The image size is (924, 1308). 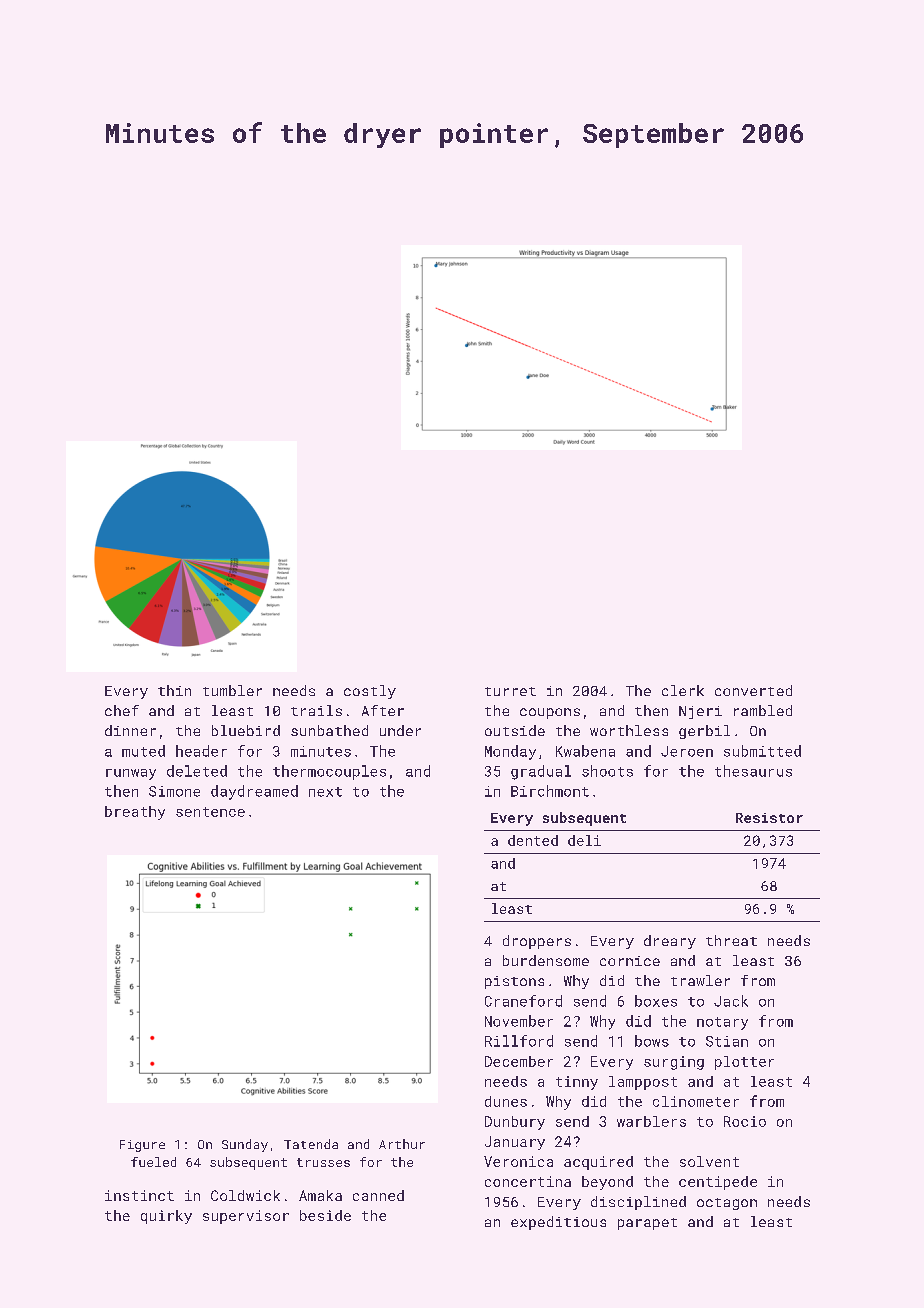 What do you see at coordinates (153, 1162) in the screenshot?
I see `fueled` at bounding box center [153, 1162].
